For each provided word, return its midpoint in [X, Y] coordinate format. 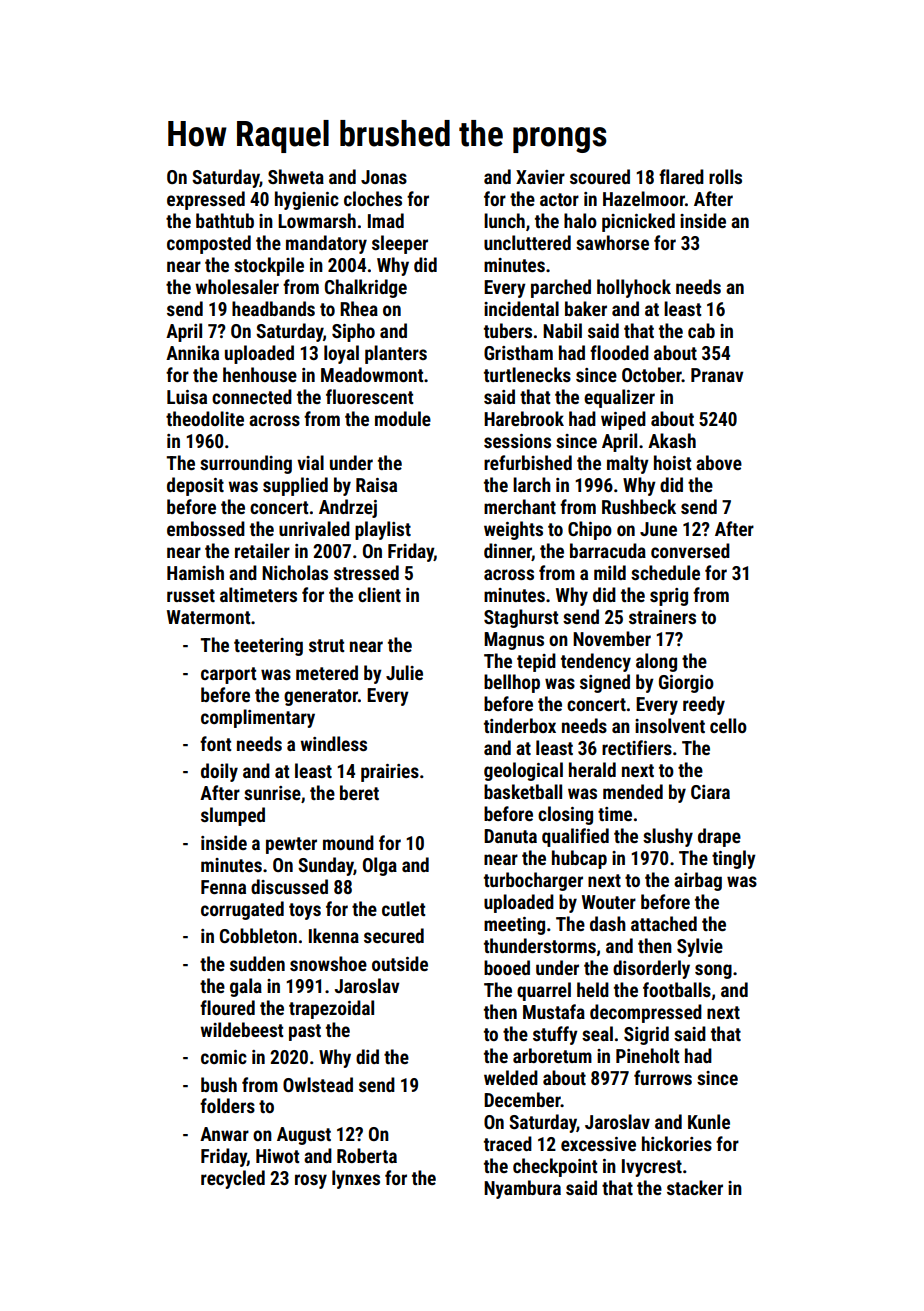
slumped [233, 816]
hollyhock [634, 288]
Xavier [540, 177]
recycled [233, 1179]
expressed [206, 200]
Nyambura [522, 1189]
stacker [695, 1187]
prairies [390, 773]
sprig [669, 597]
